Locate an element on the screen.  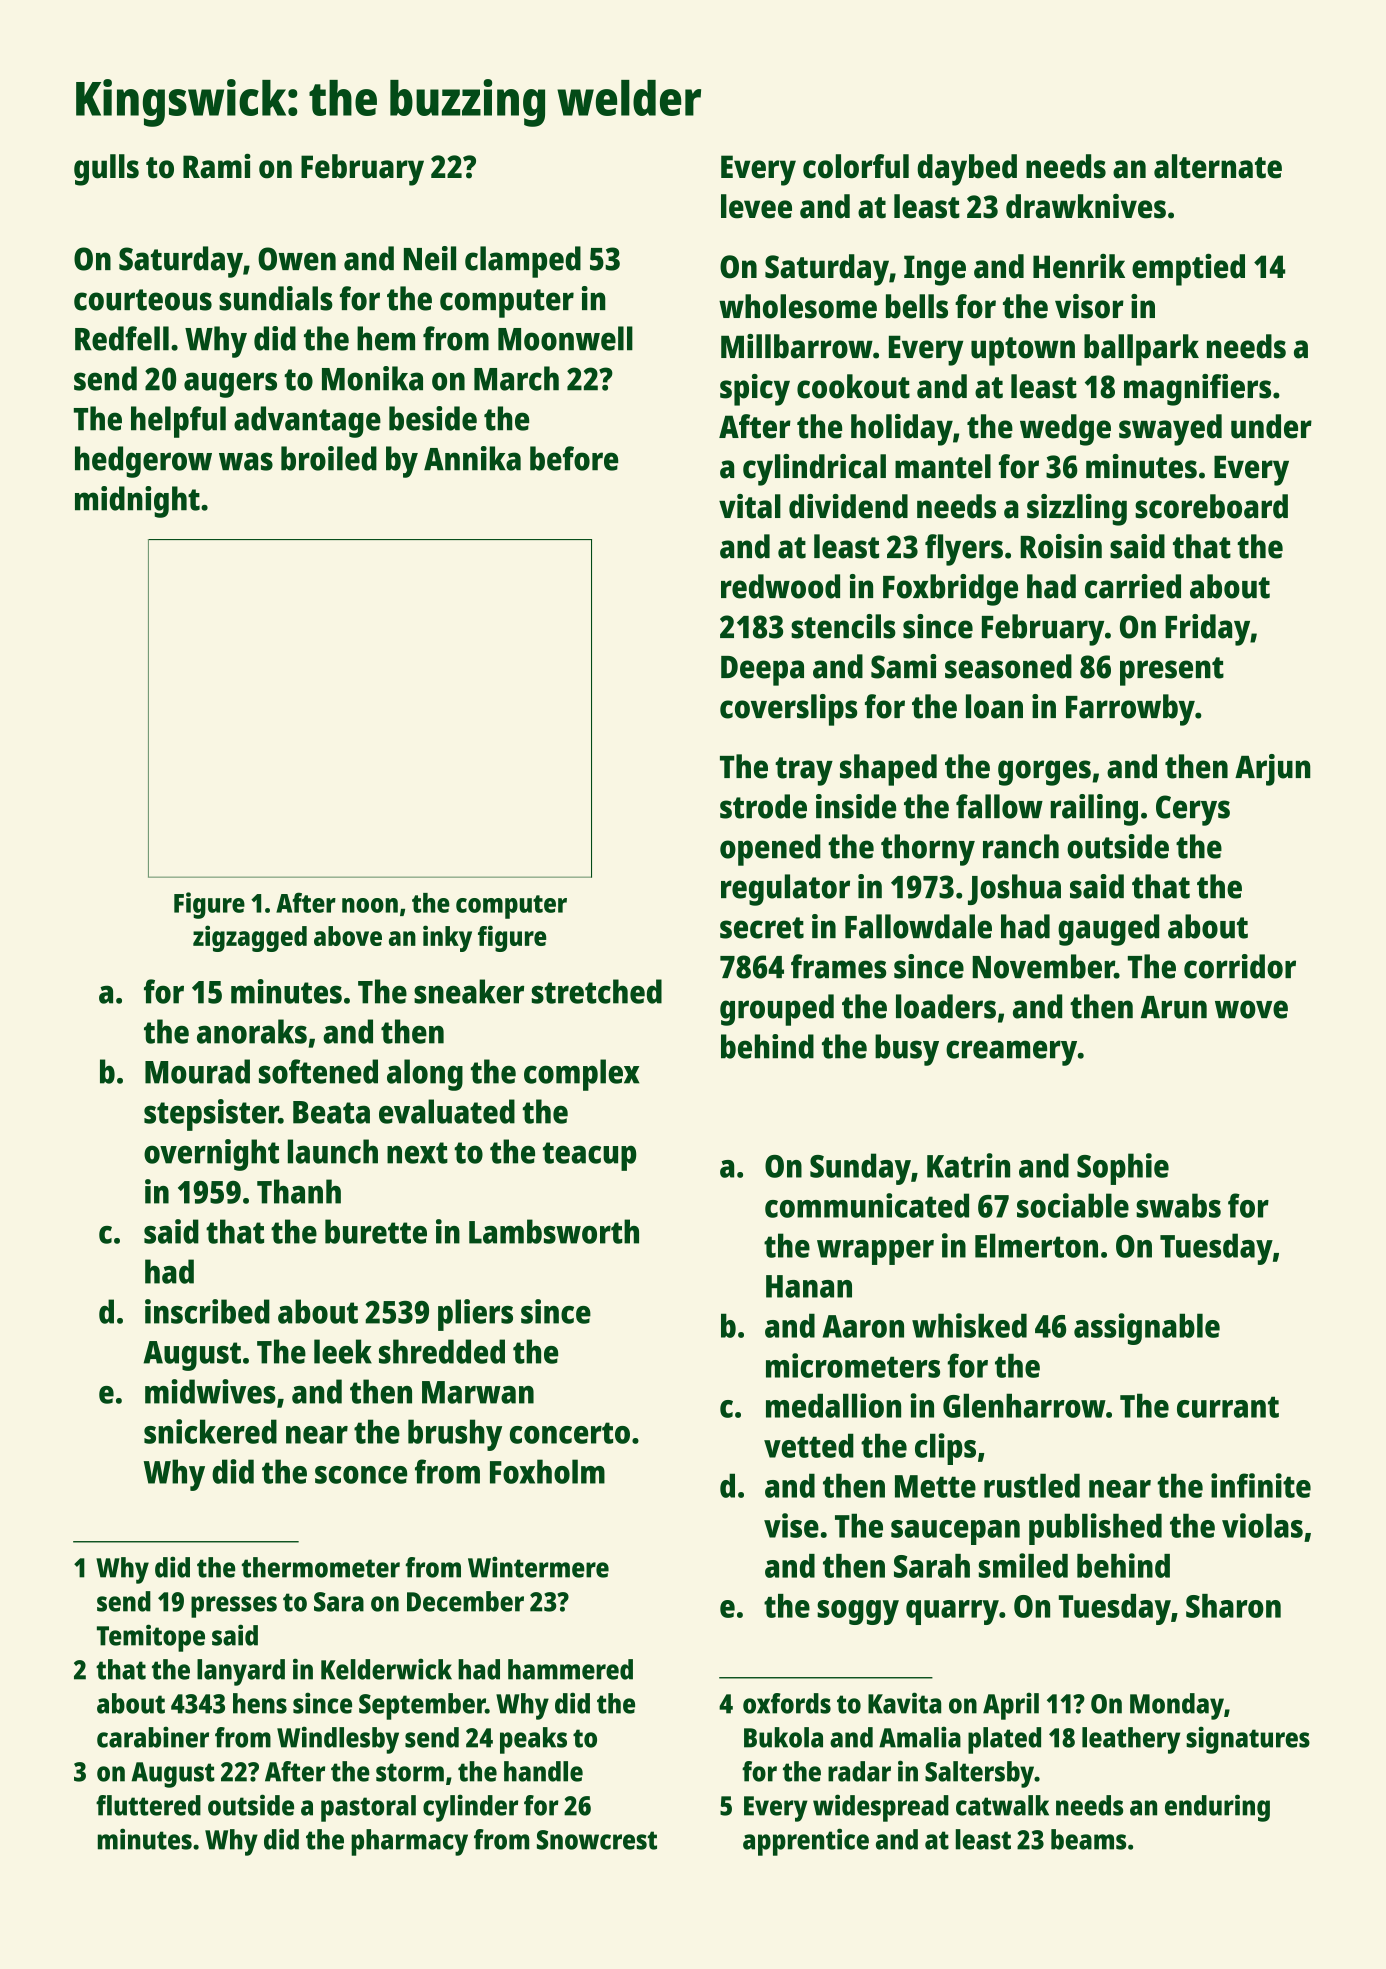
flyers is located at coordinates (964, 550).
